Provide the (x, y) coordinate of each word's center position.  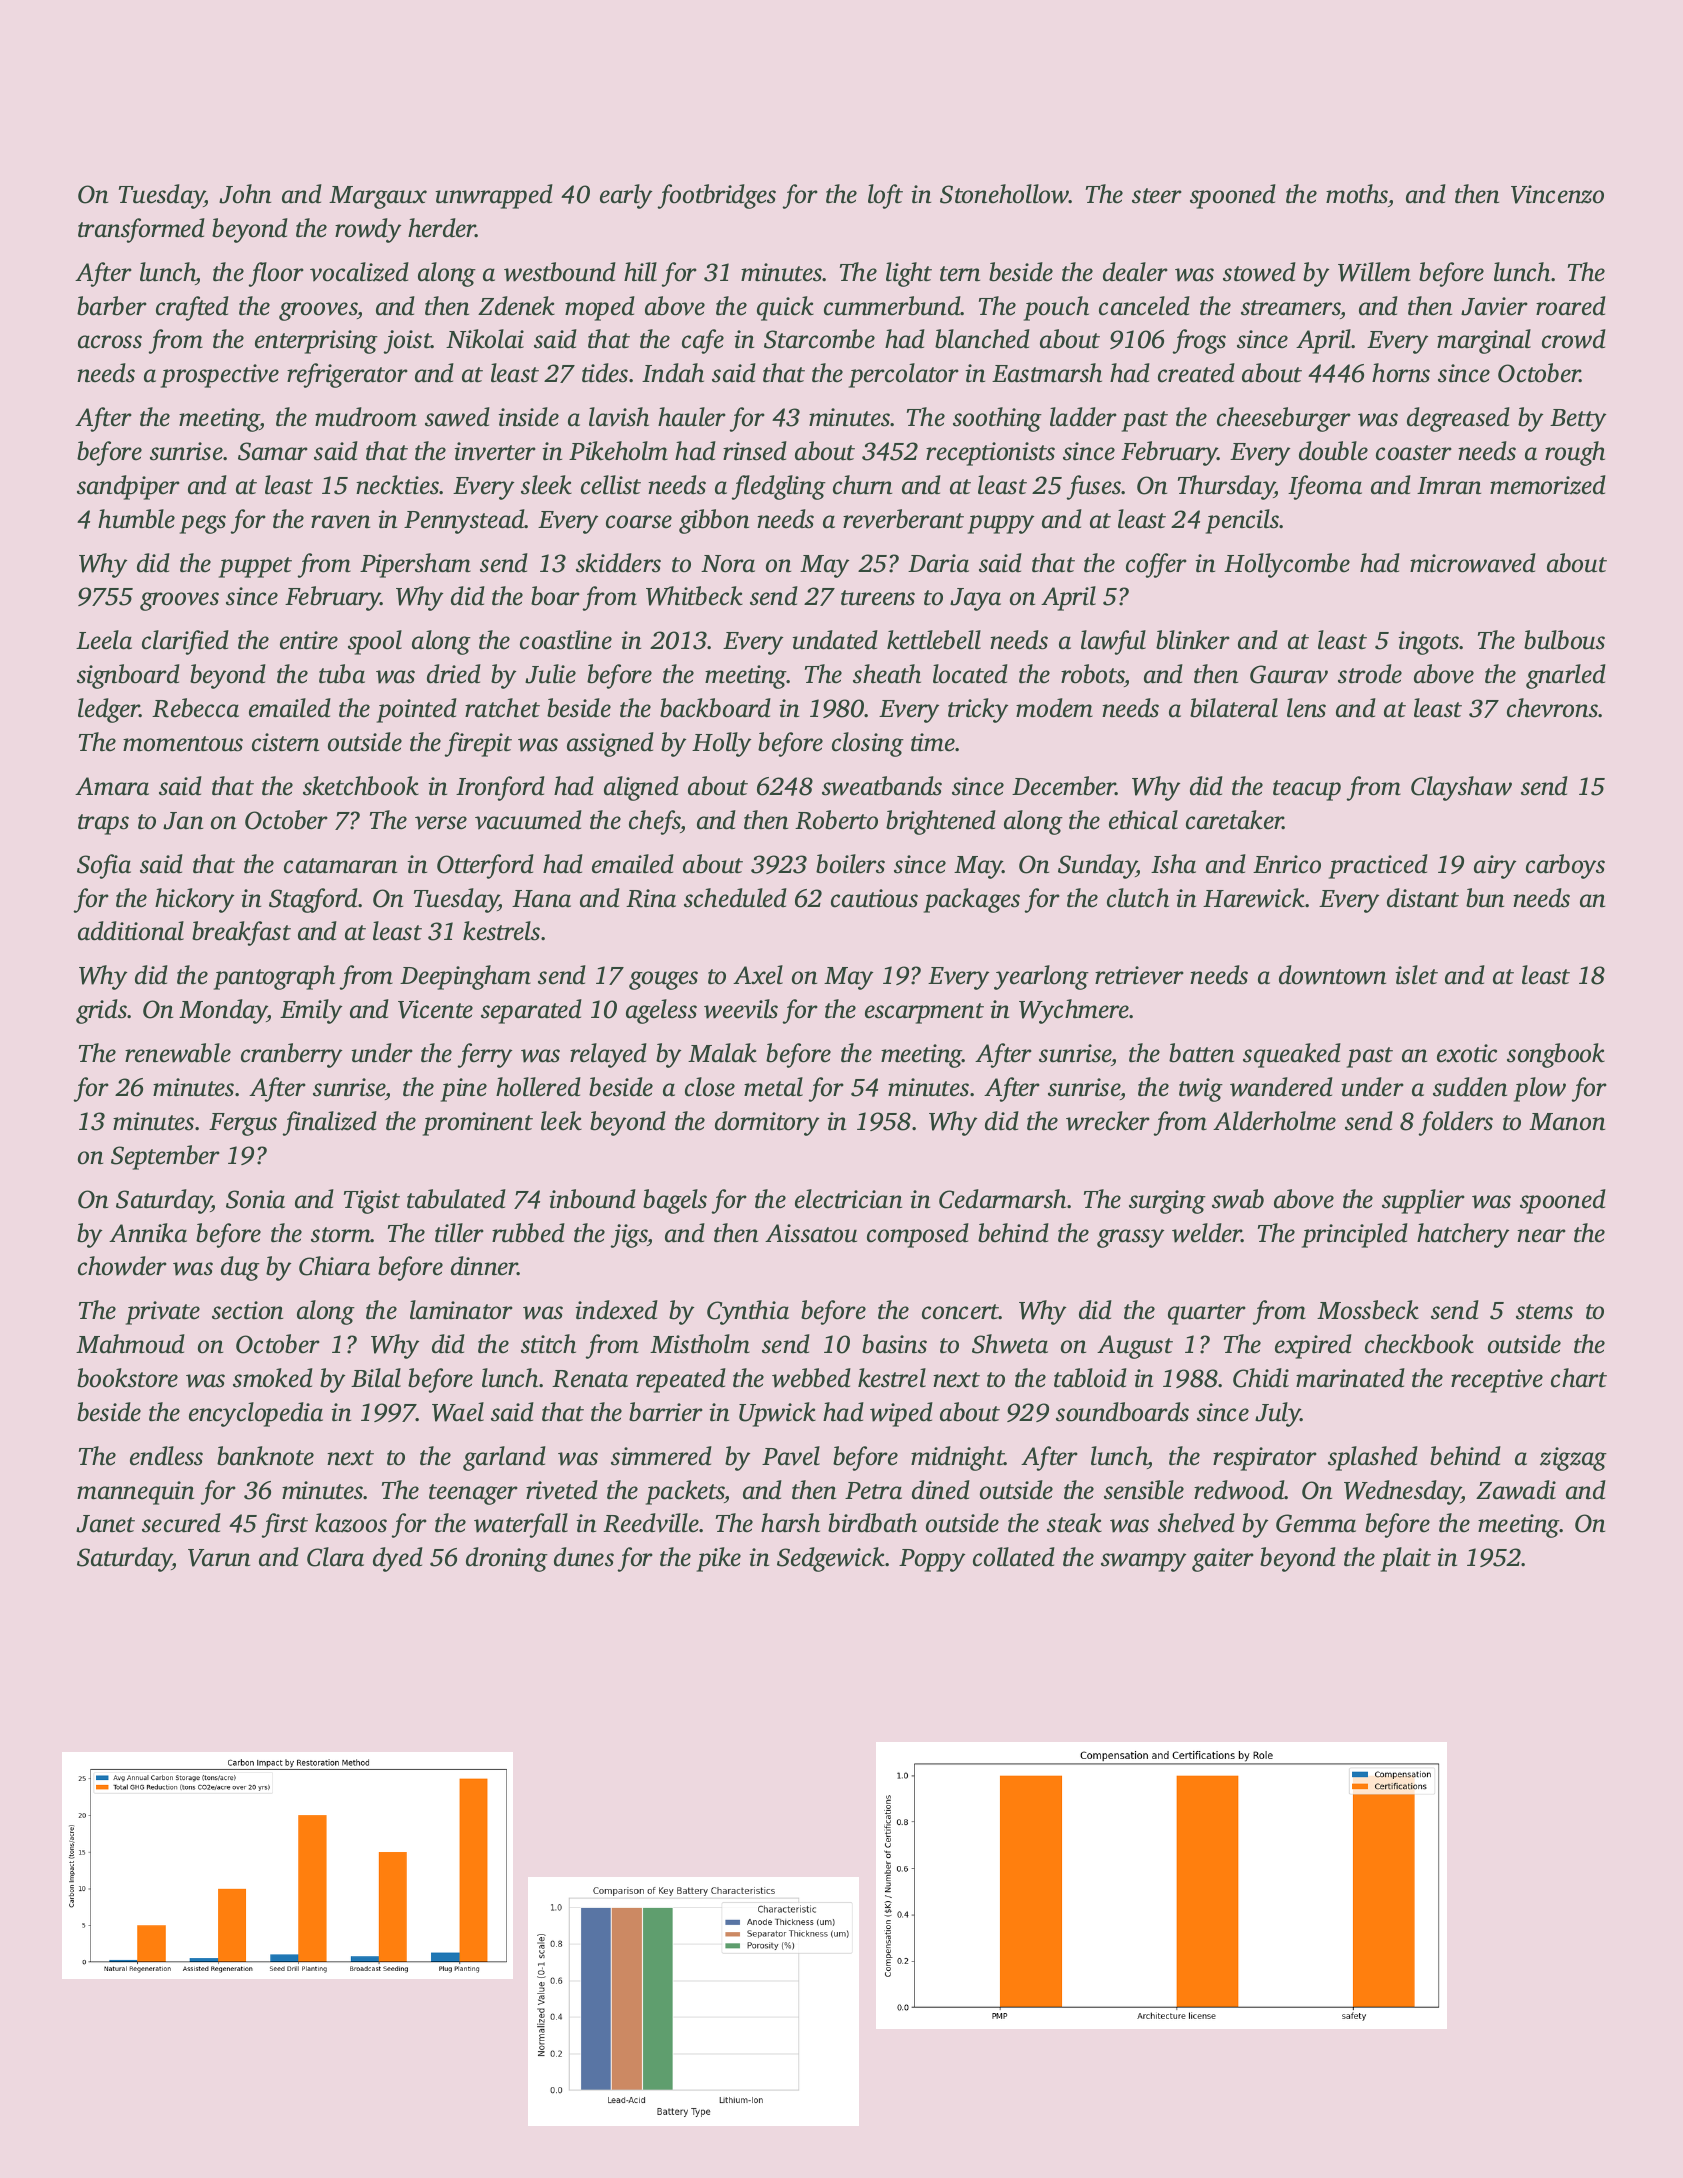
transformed (141, 230)
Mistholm (700, 1344)
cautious (874, 898)
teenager (473, 1494)
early (626, 196)
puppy (1001, 524)
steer (1157, 196)
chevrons (1553, 708)
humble (136, 519)
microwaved (1473, 563)
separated (531, 1011)
